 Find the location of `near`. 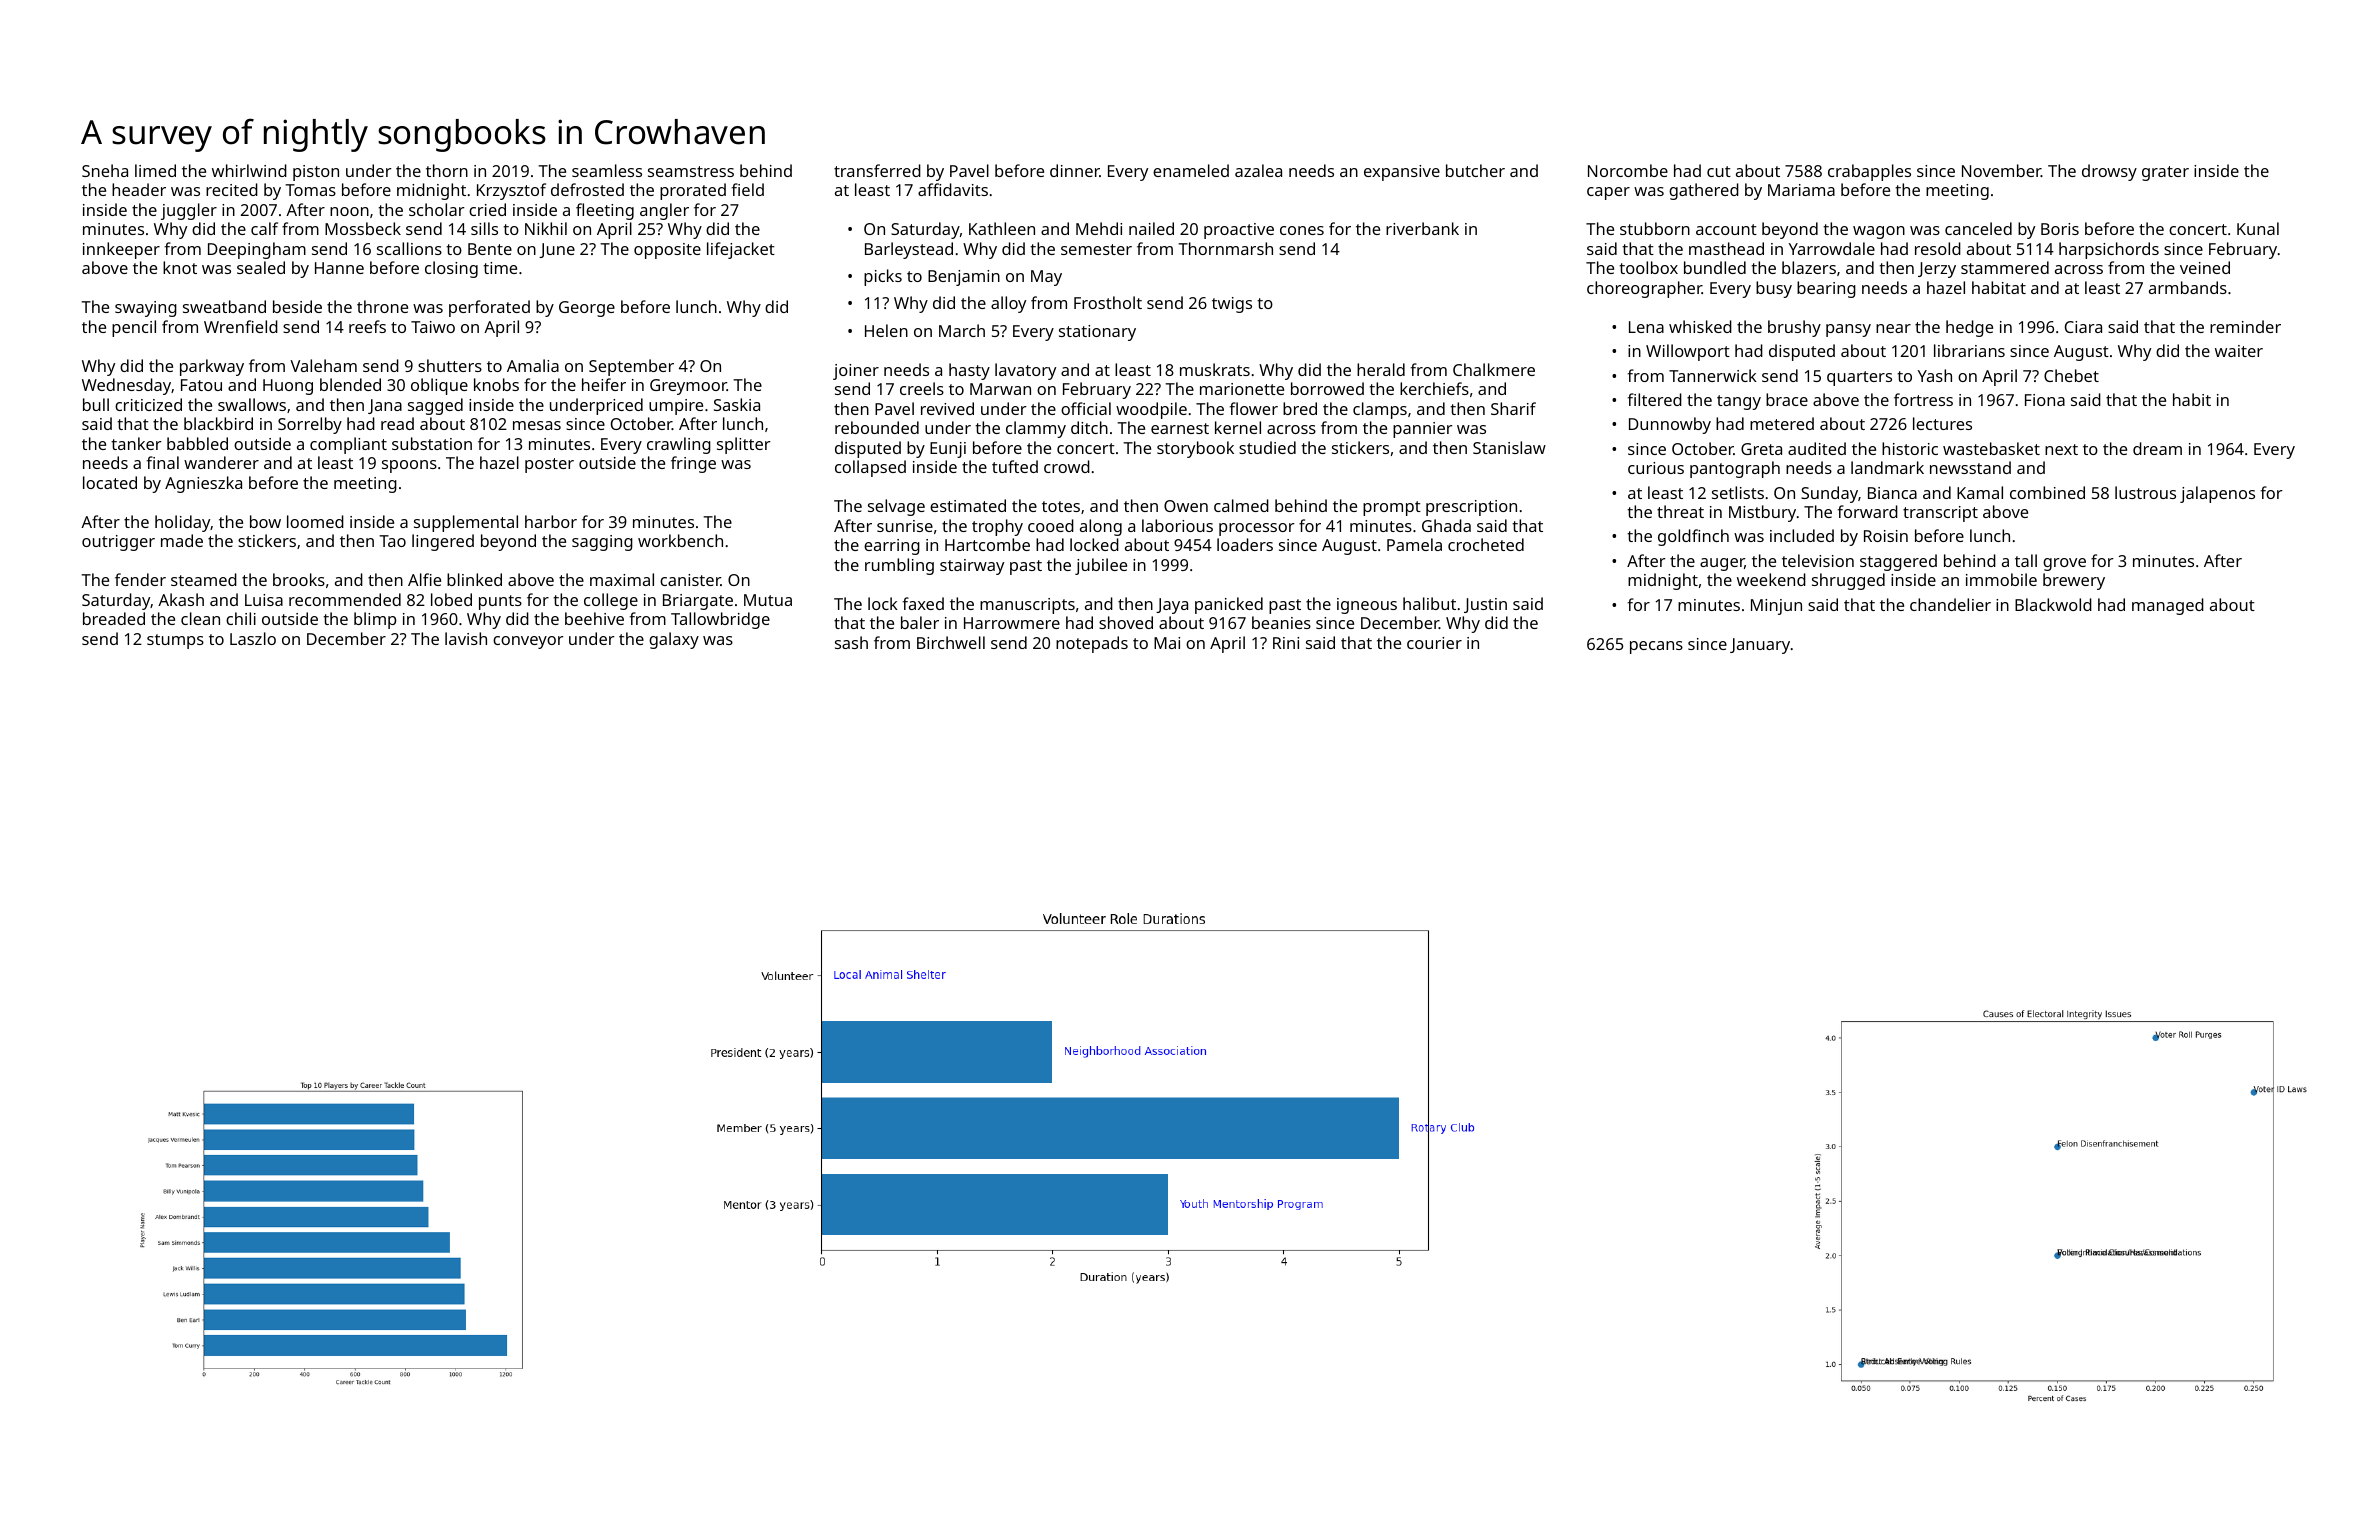

near is located at coordinates (1893, 328).
